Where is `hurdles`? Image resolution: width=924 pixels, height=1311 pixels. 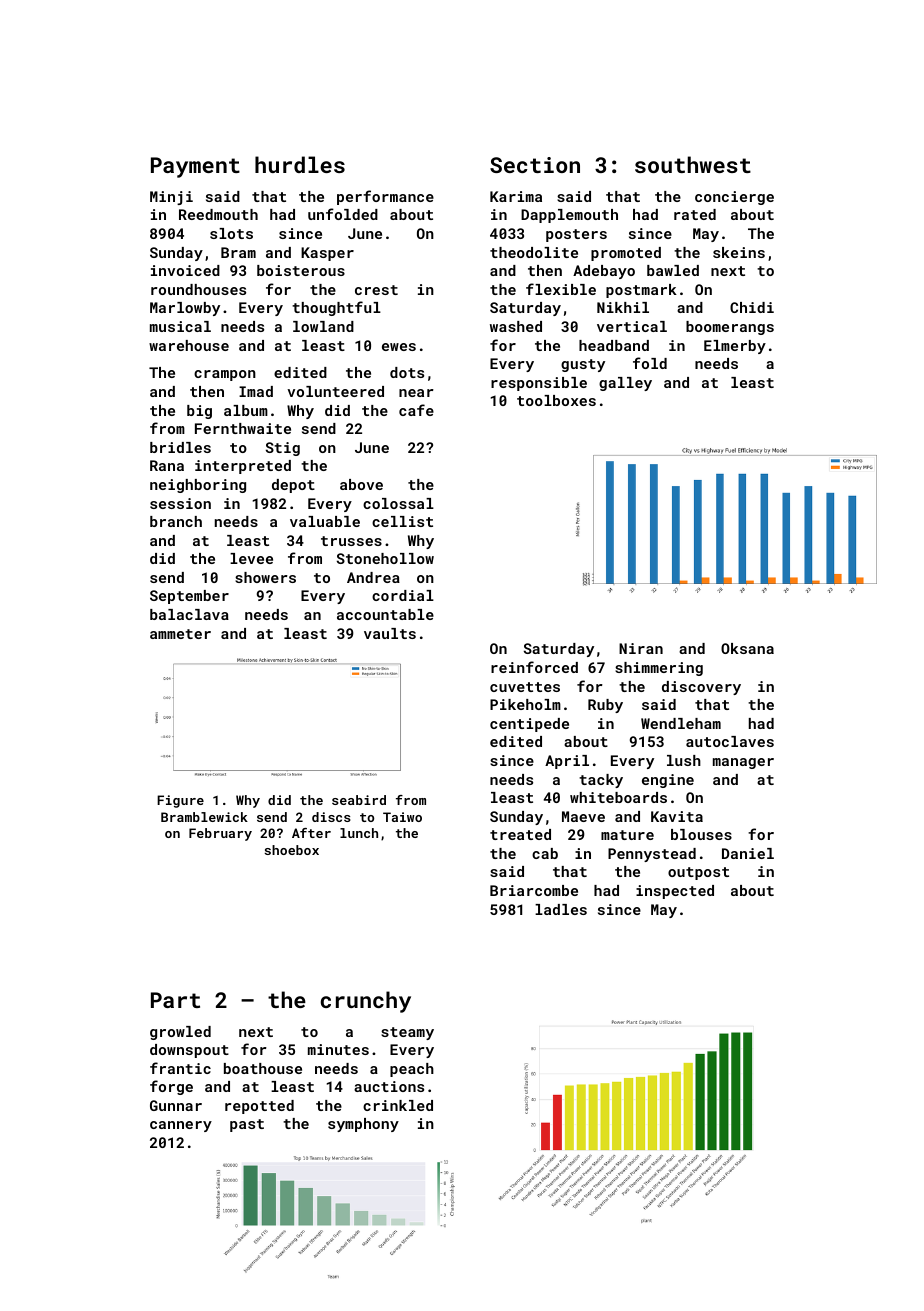 hurdles is located at coordinates (300, 164).
